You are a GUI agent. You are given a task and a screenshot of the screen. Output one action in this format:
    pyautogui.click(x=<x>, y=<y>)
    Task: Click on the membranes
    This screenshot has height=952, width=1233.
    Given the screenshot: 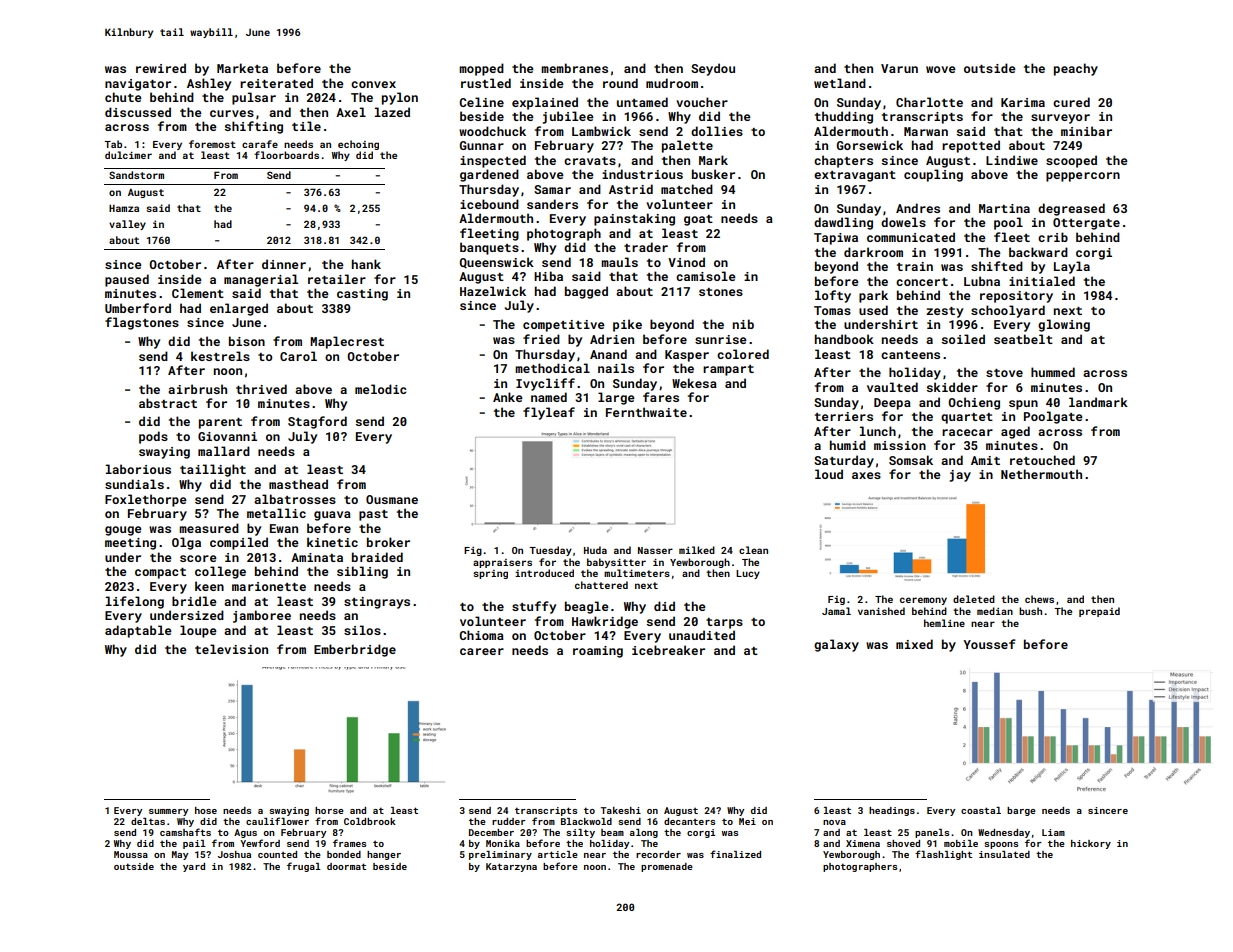 What is the action you would take?
    pyautogui.click(x=574, y=68)
